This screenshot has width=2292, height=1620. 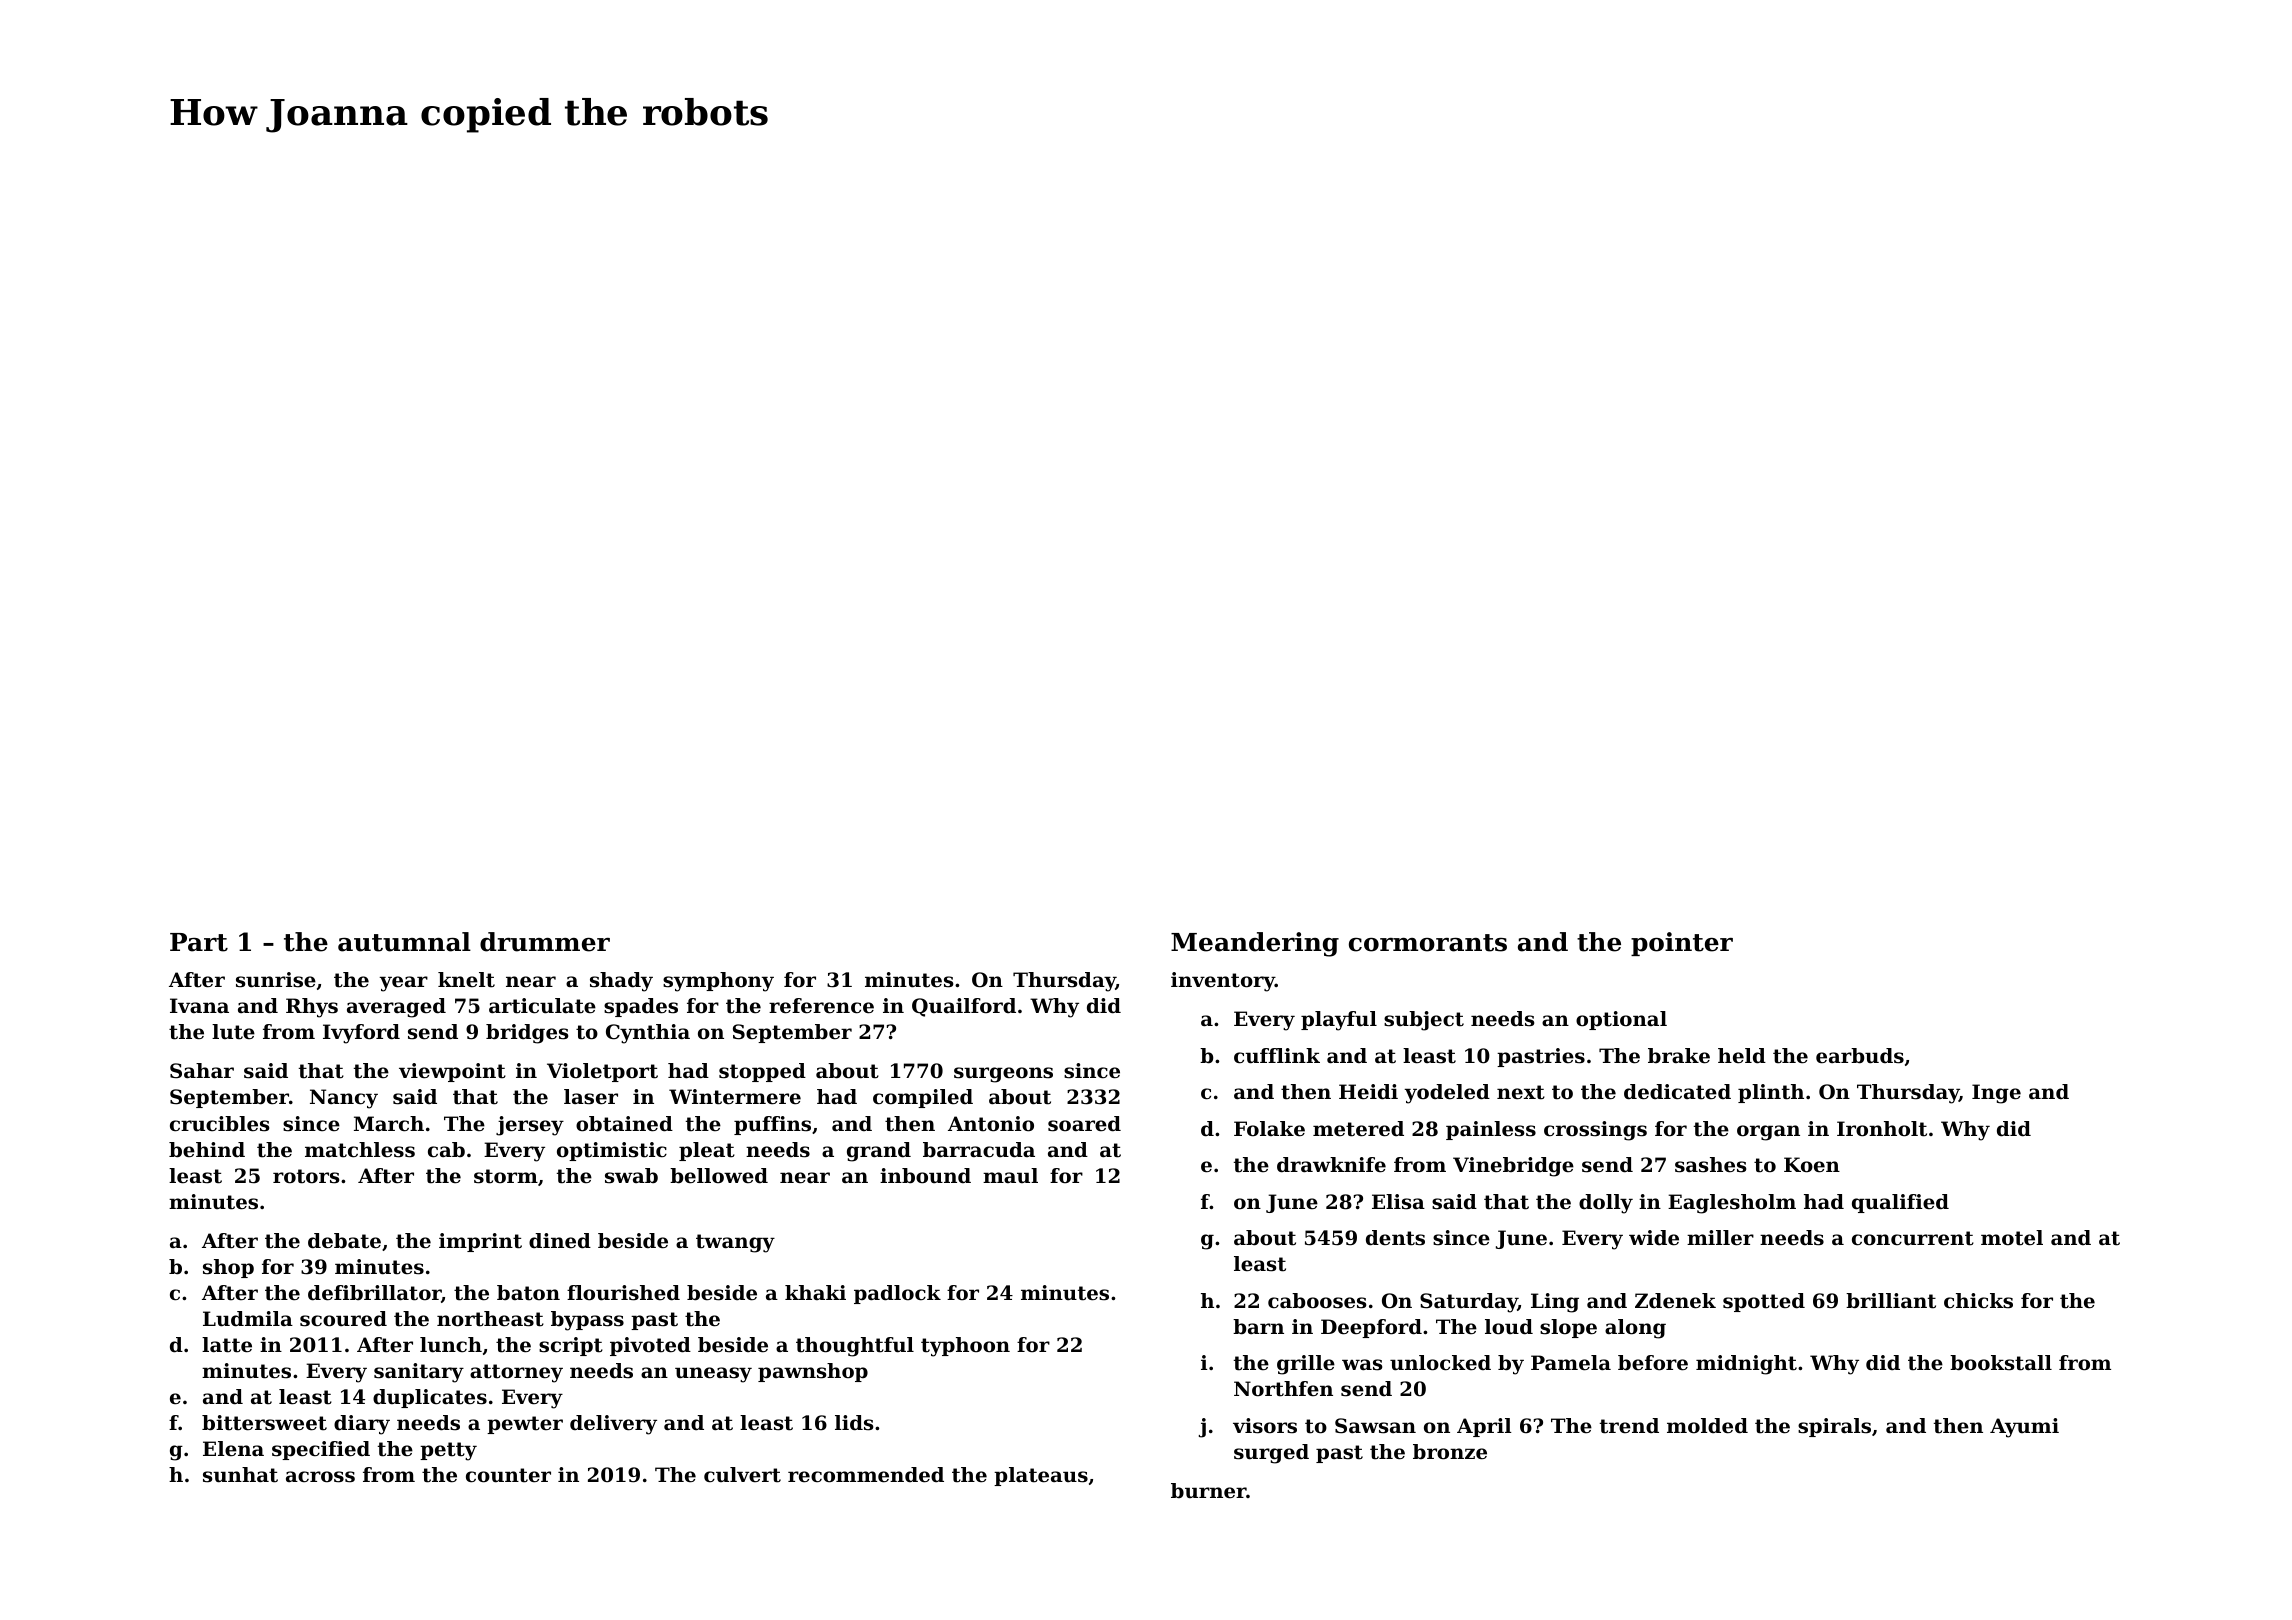 I want to click on rotors, so click(x=306, y=1176).
